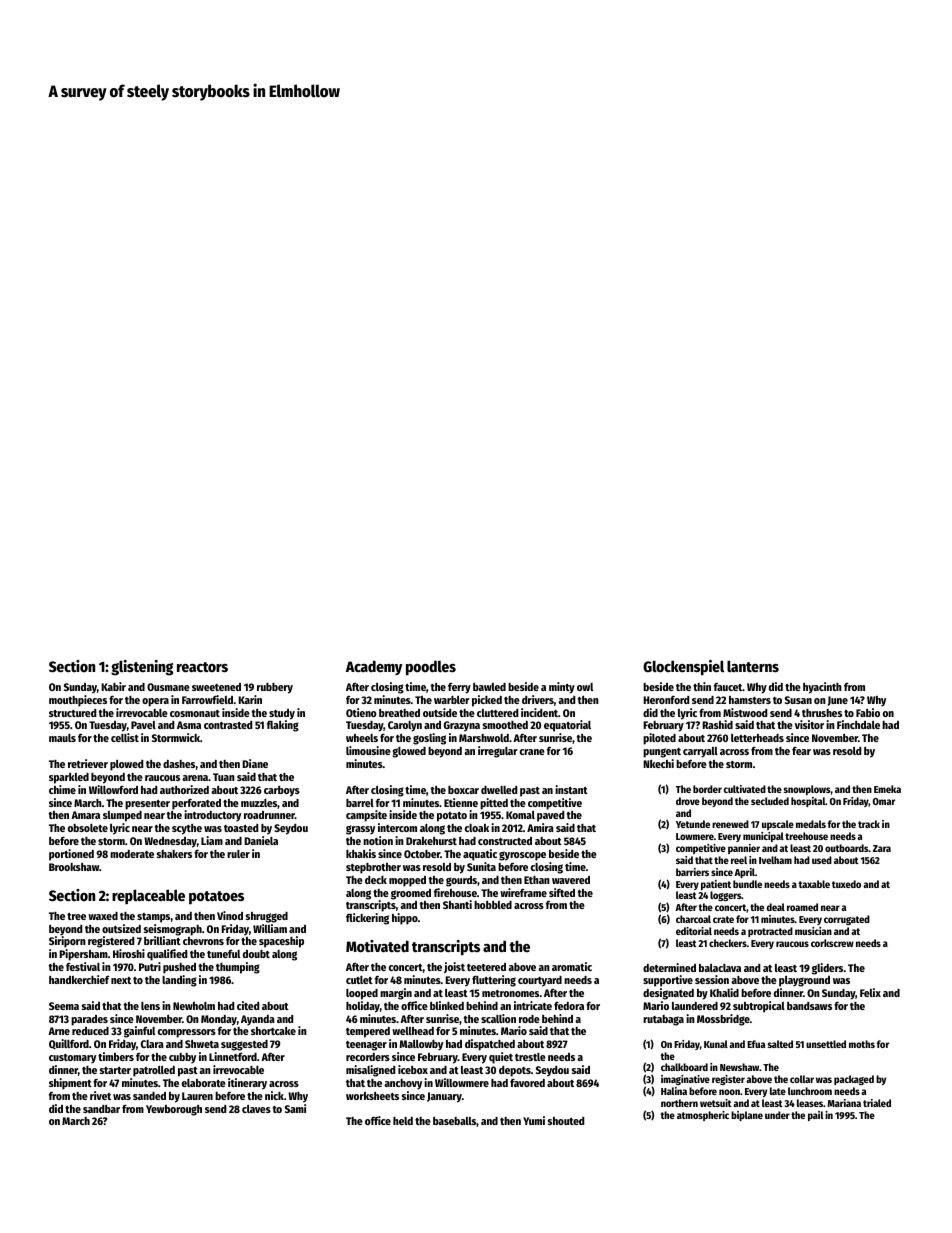 Image resolution: width=952 pixels, height=1233 pixels. I want to click on qualified, so click(167, 955).
